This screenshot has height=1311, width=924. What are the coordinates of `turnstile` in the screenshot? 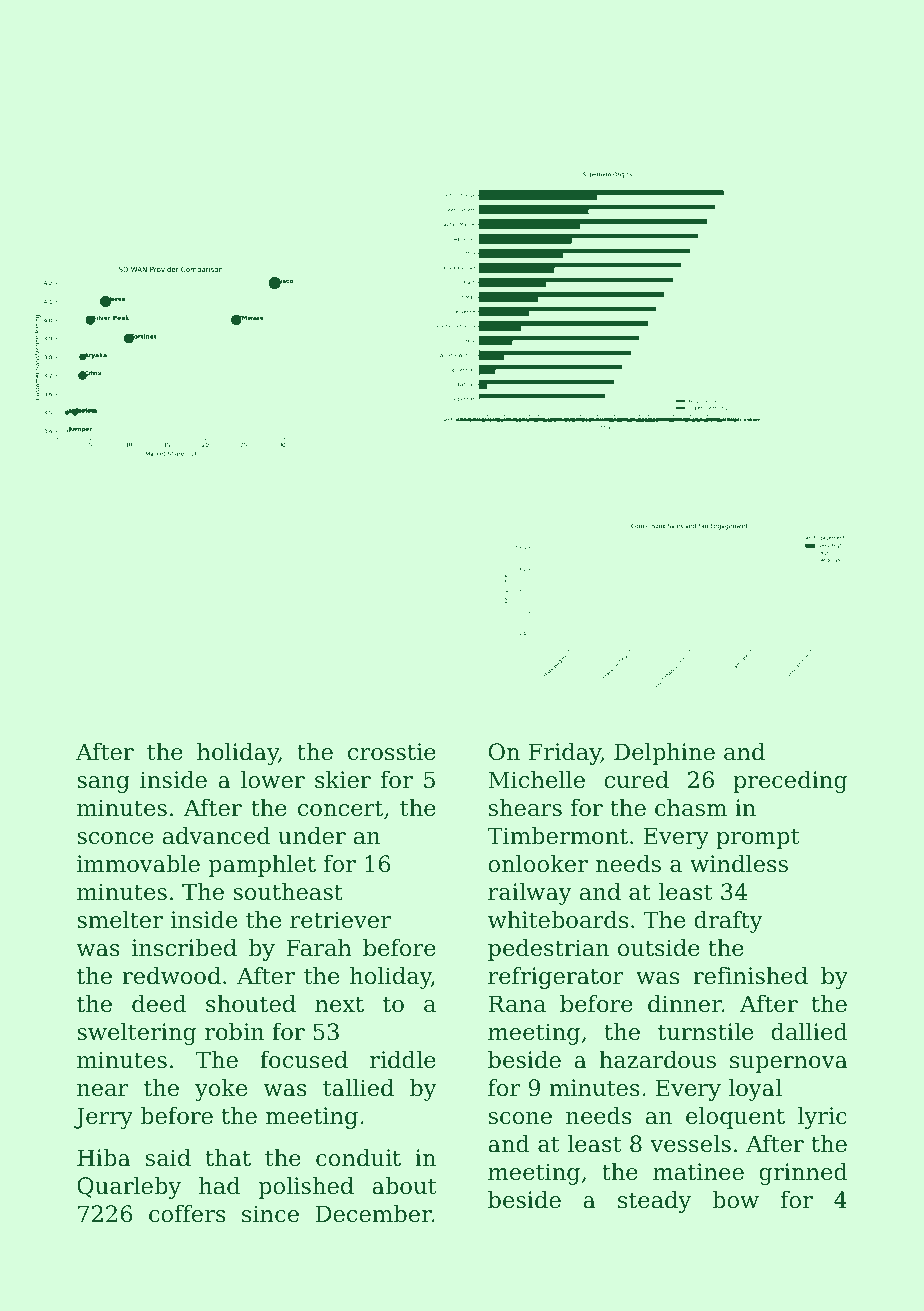 It's located at (705, 1032).
